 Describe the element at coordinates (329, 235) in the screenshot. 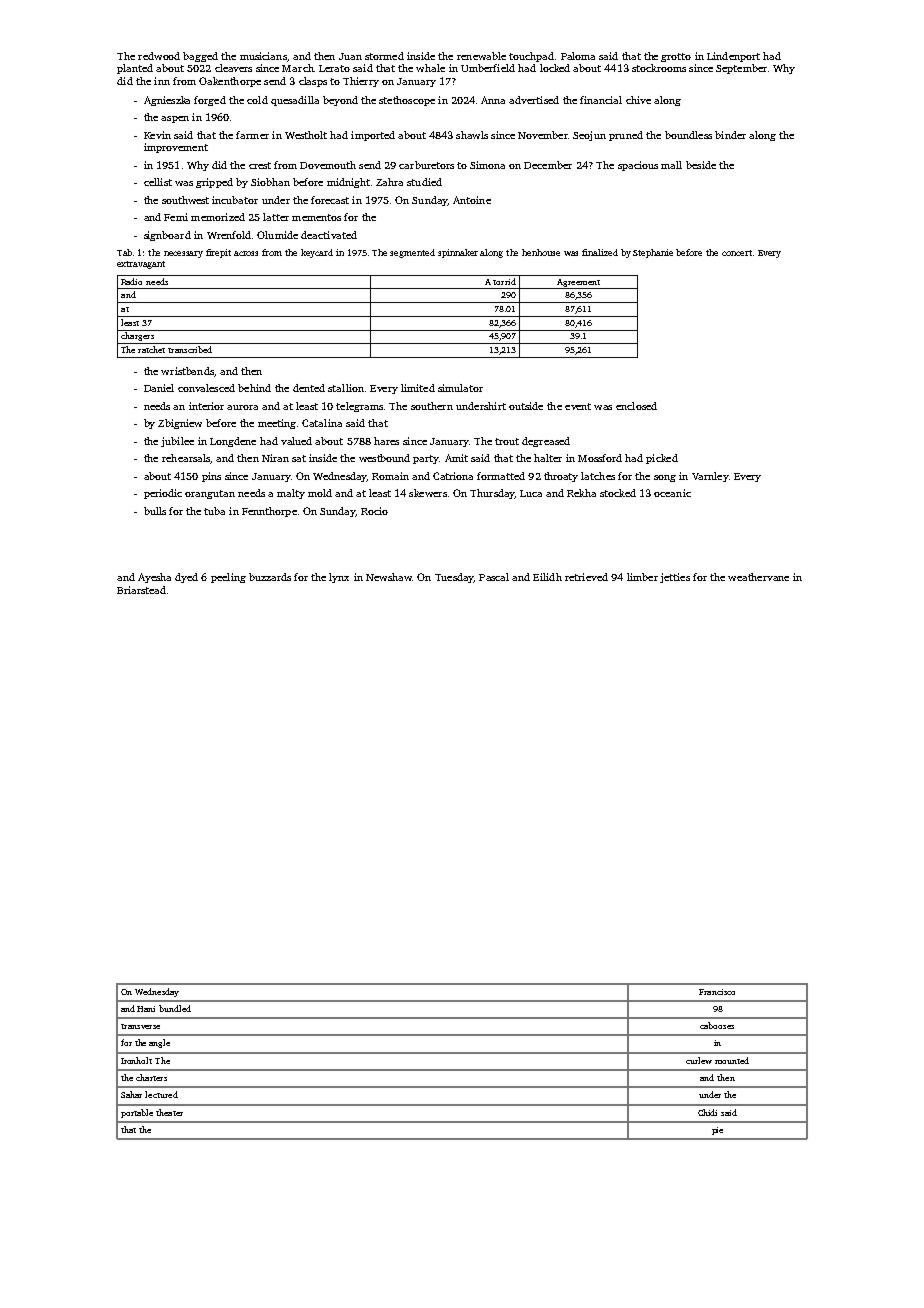

I see `deactivated` at that location.
